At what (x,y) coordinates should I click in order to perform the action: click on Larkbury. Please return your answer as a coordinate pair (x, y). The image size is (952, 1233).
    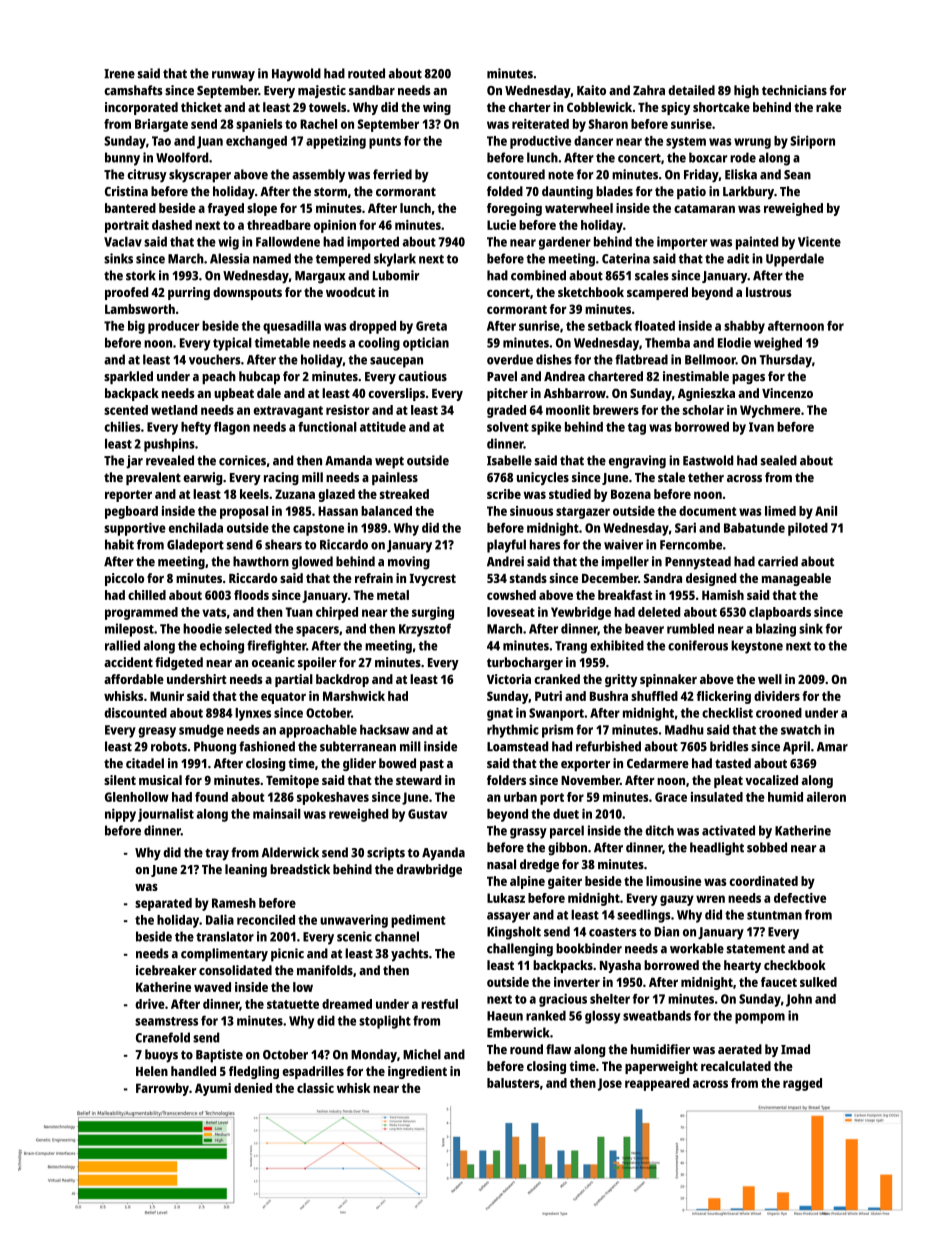
    Looking at the image, I should click on (748, 192).
